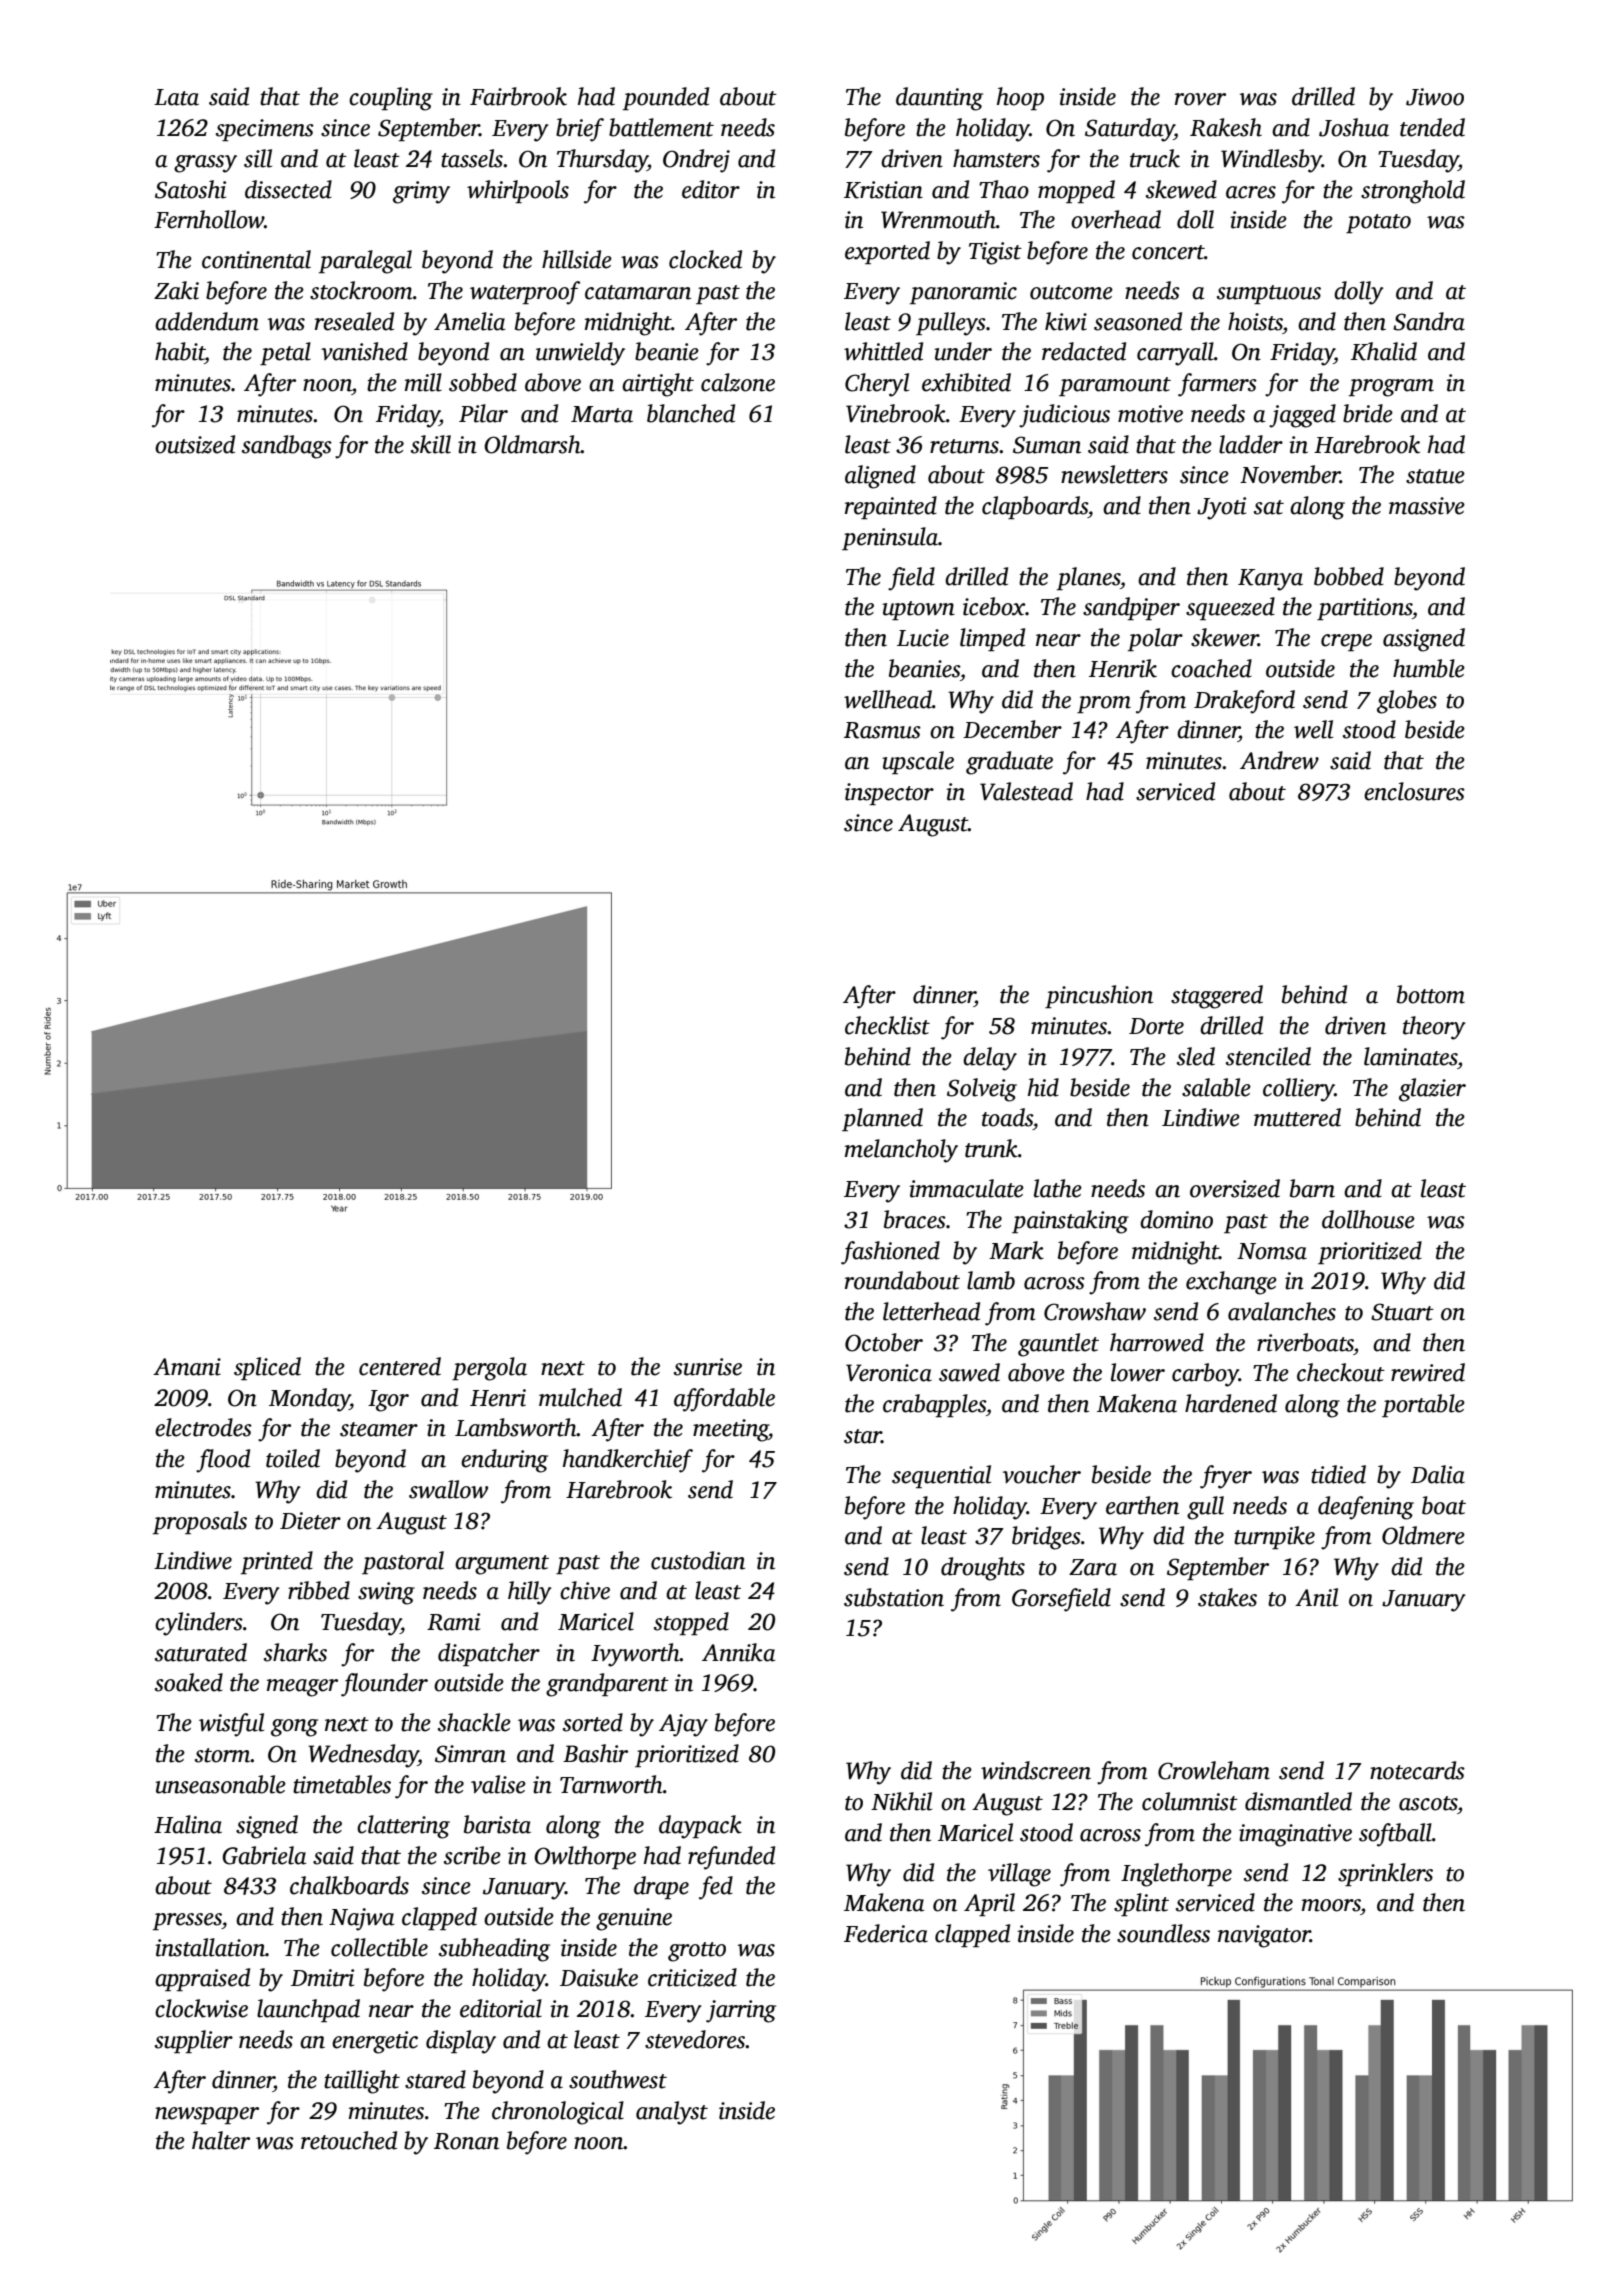 This screenshot has width=1620, height=2292. I want to click on Kristian, so click(883, 190).
